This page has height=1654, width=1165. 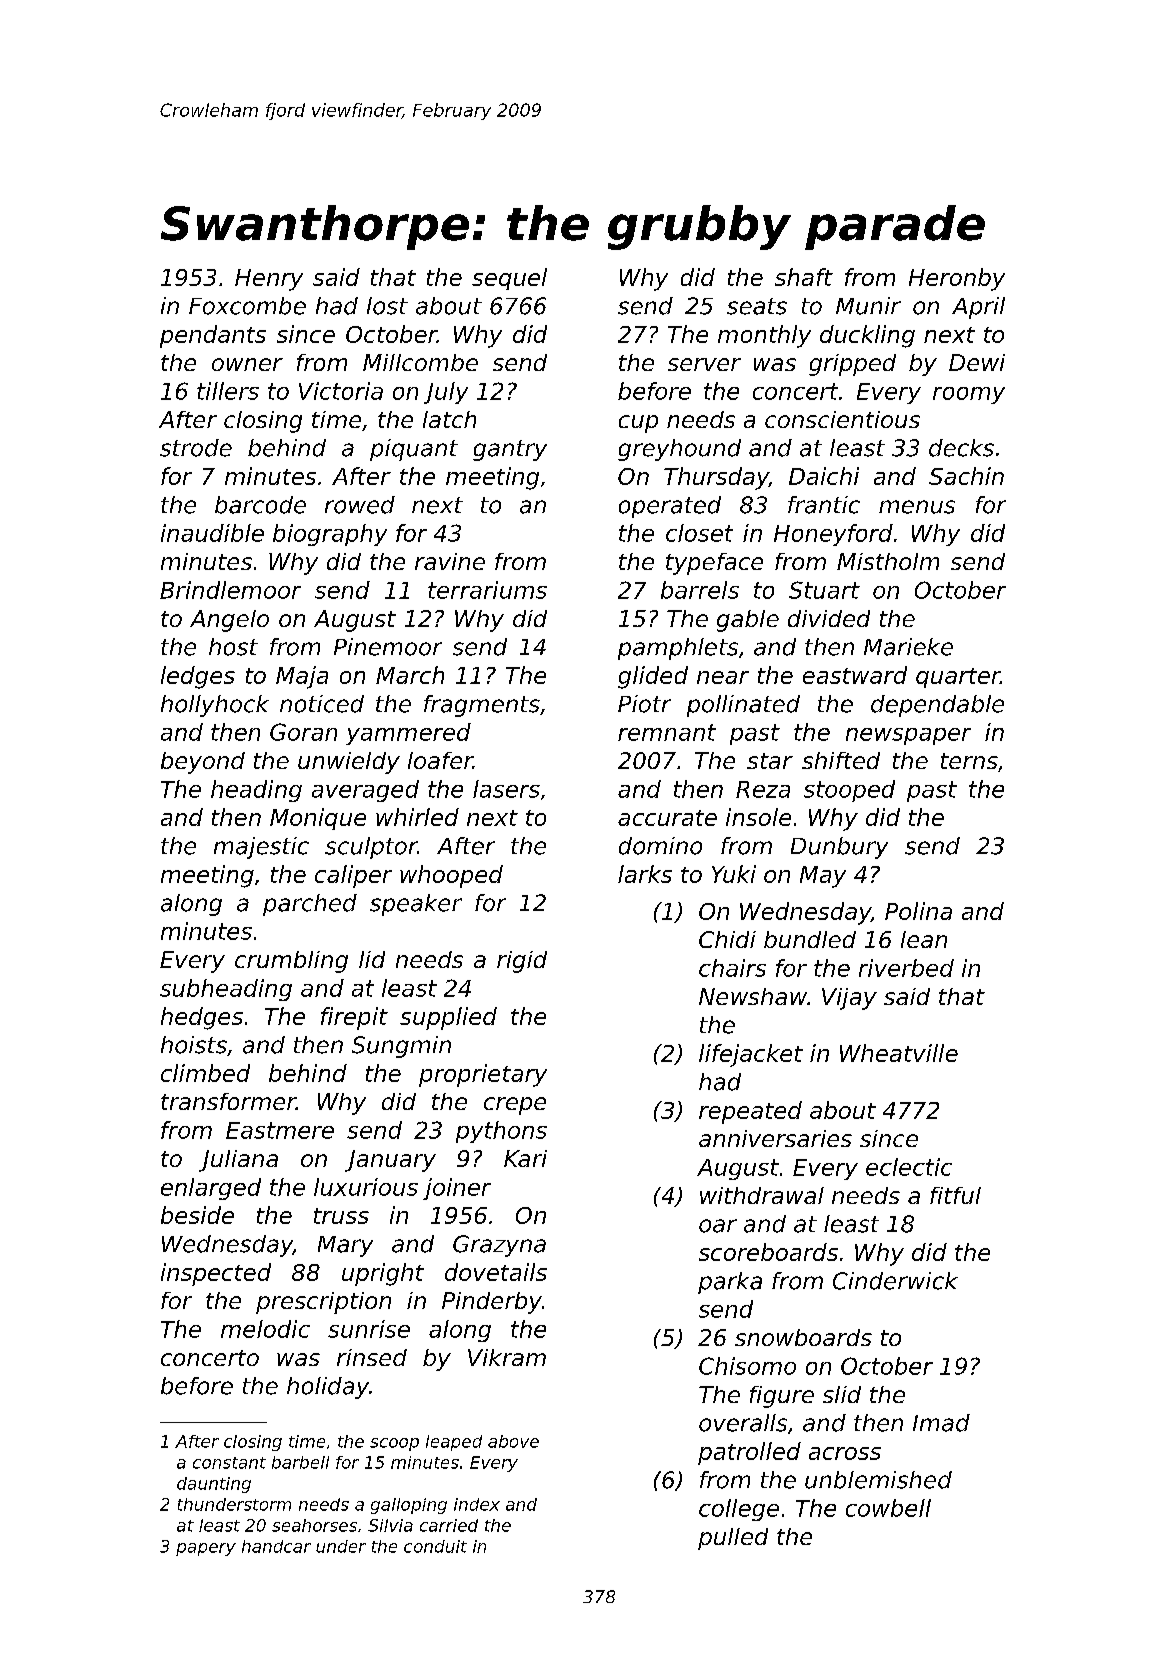 What do you see at coordinates (888, 1508) in the page?
I see `cowbell` at bounding box center [888, 1508].
